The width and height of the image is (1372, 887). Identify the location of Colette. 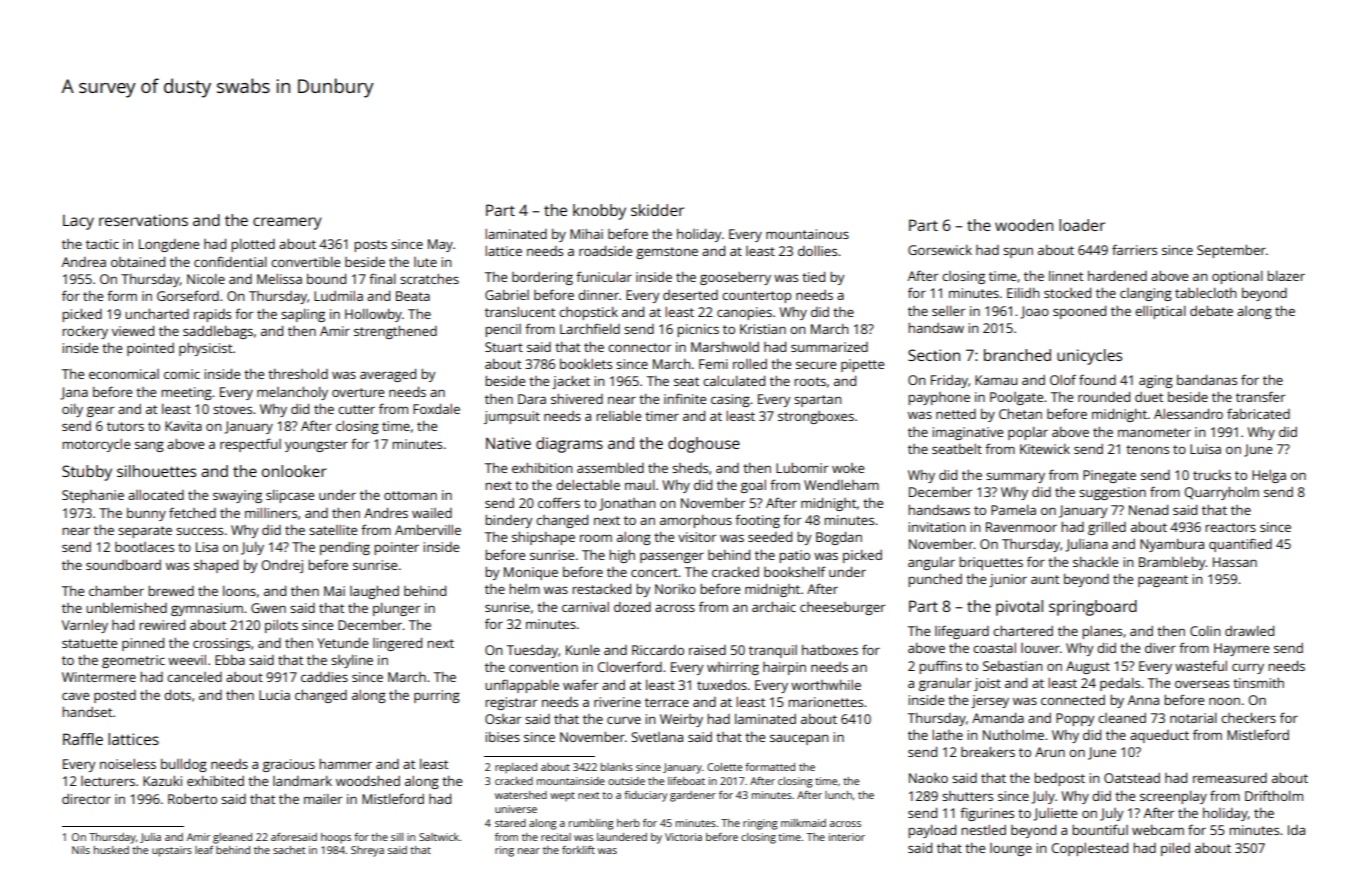
(724, 767).
